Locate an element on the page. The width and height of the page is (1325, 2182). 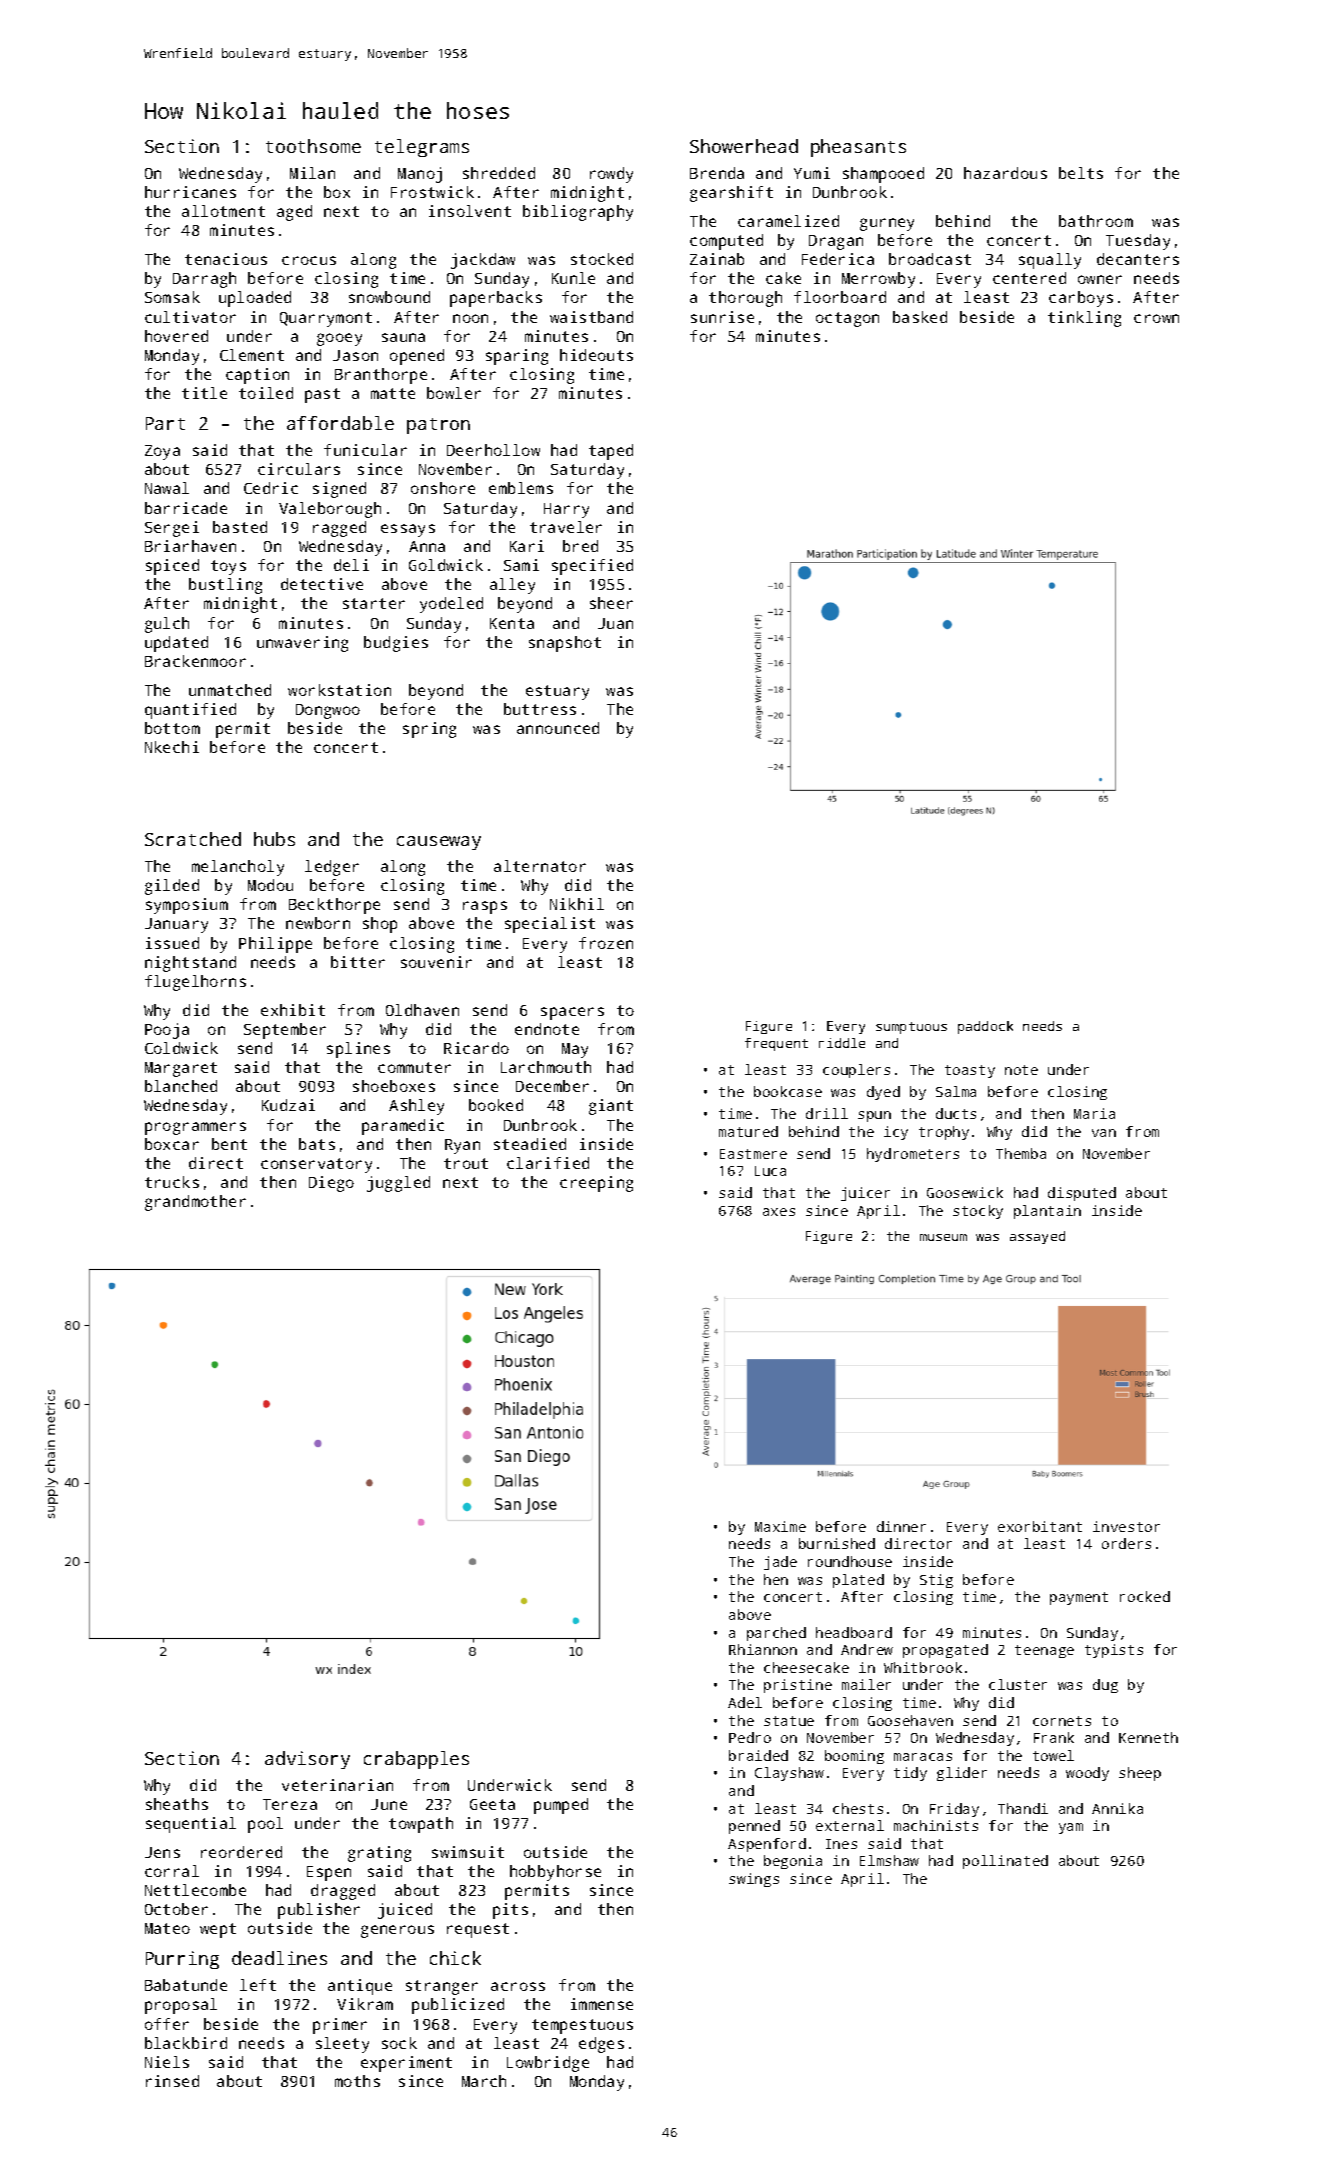
toothsome is located at coordinates (313, 146).
